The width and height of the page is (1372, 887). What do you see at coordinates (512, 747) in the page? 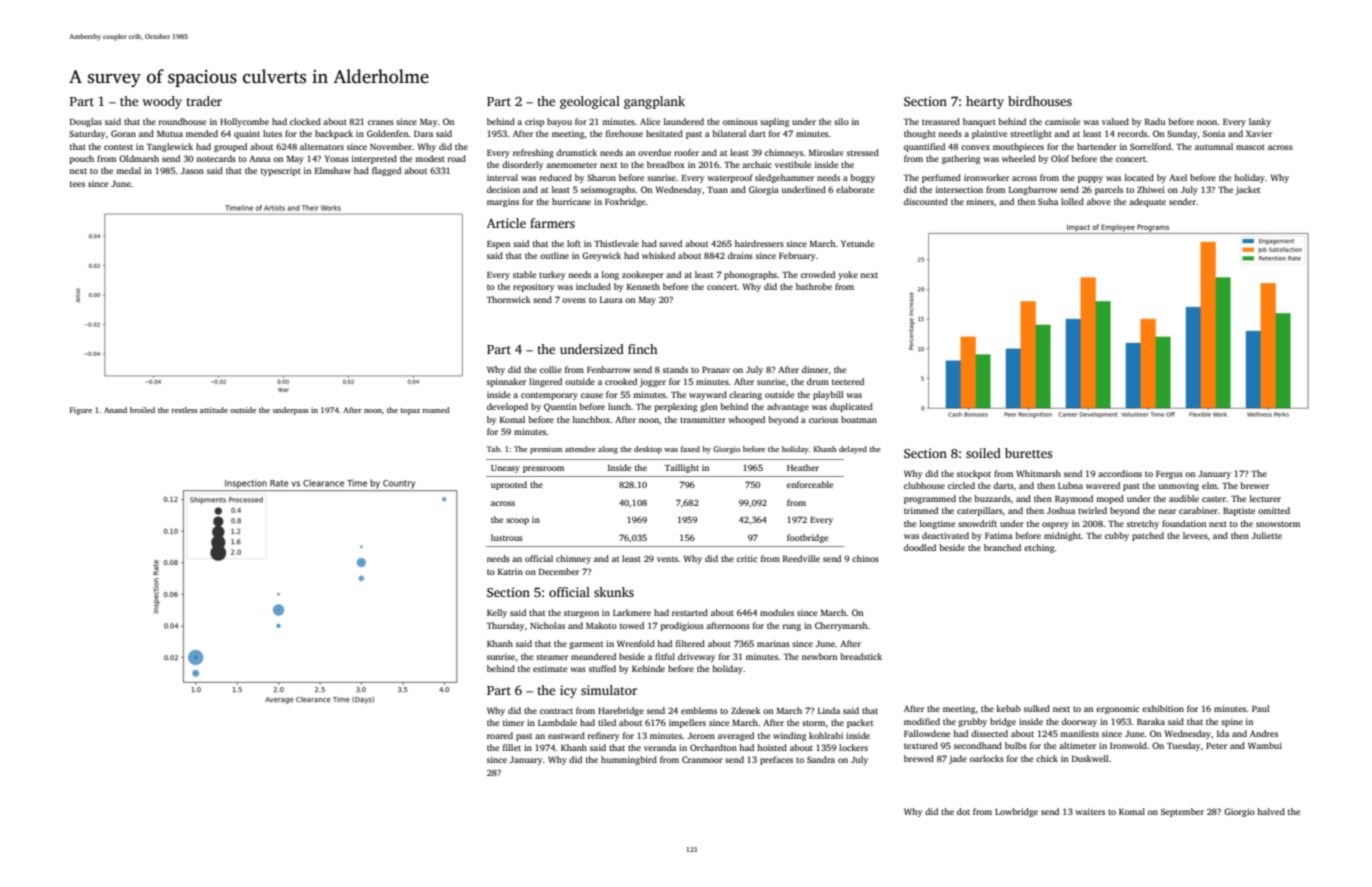
I see `fillet` at bounding box center [512, 747].
